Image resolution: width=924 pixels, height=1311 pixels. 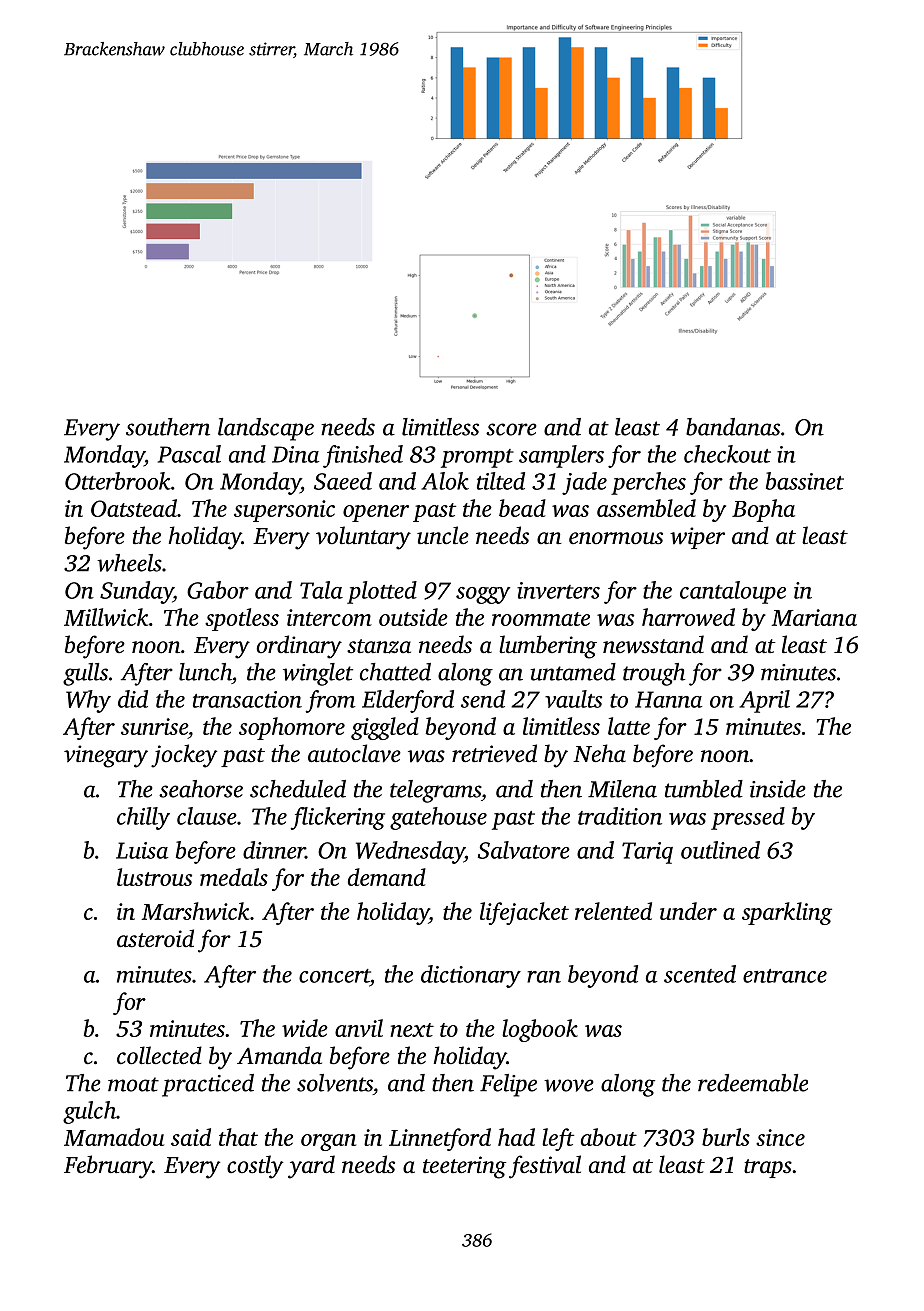 I want to click on said, so click(x=191, y=1137).
